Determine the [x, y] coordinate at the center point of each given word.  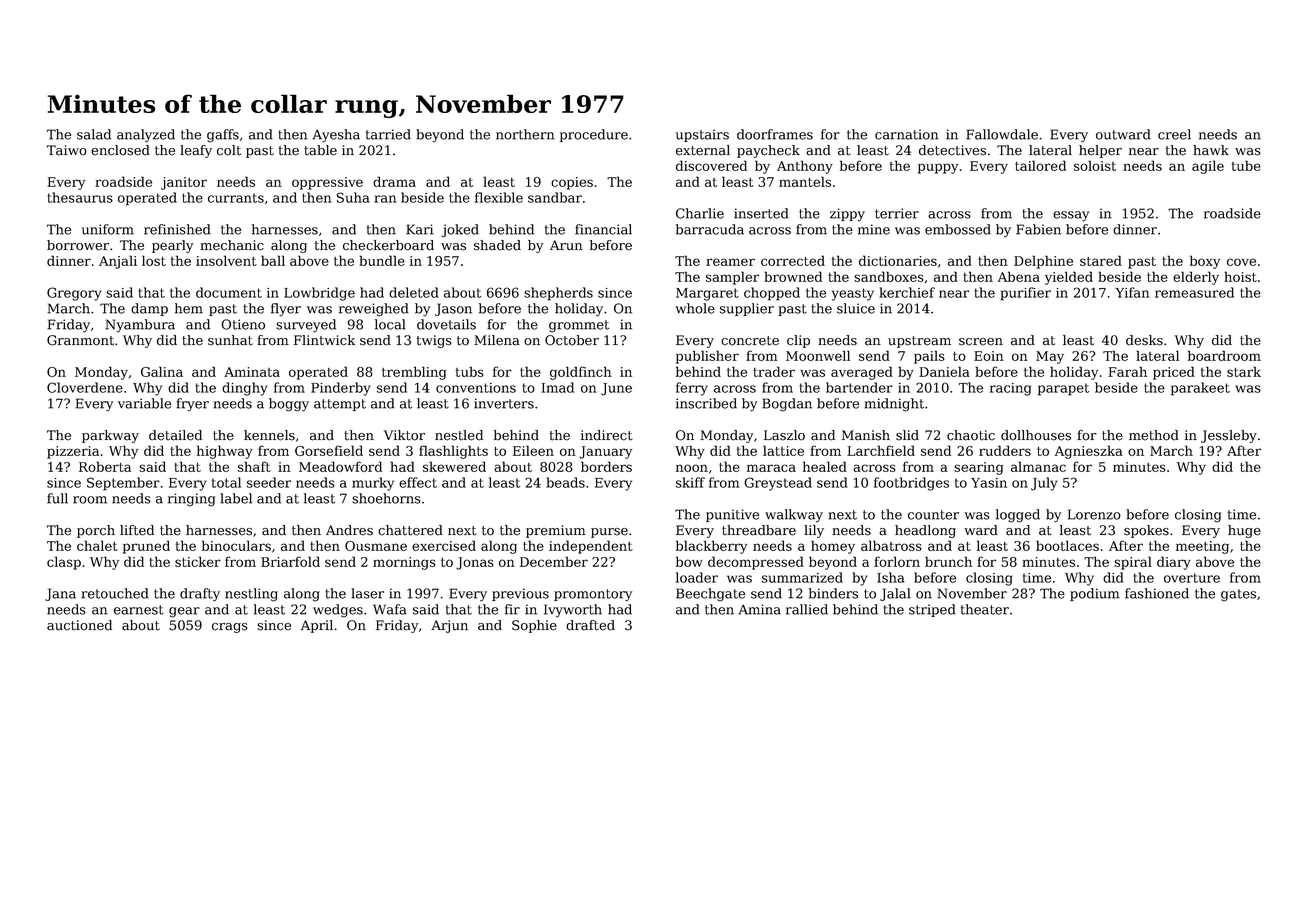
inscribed [706, 403]
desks [1144, 340]
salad [94, 134]
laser [367, 593]
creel [1174, 134]
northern [525, 134]
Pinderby [340, 389]
